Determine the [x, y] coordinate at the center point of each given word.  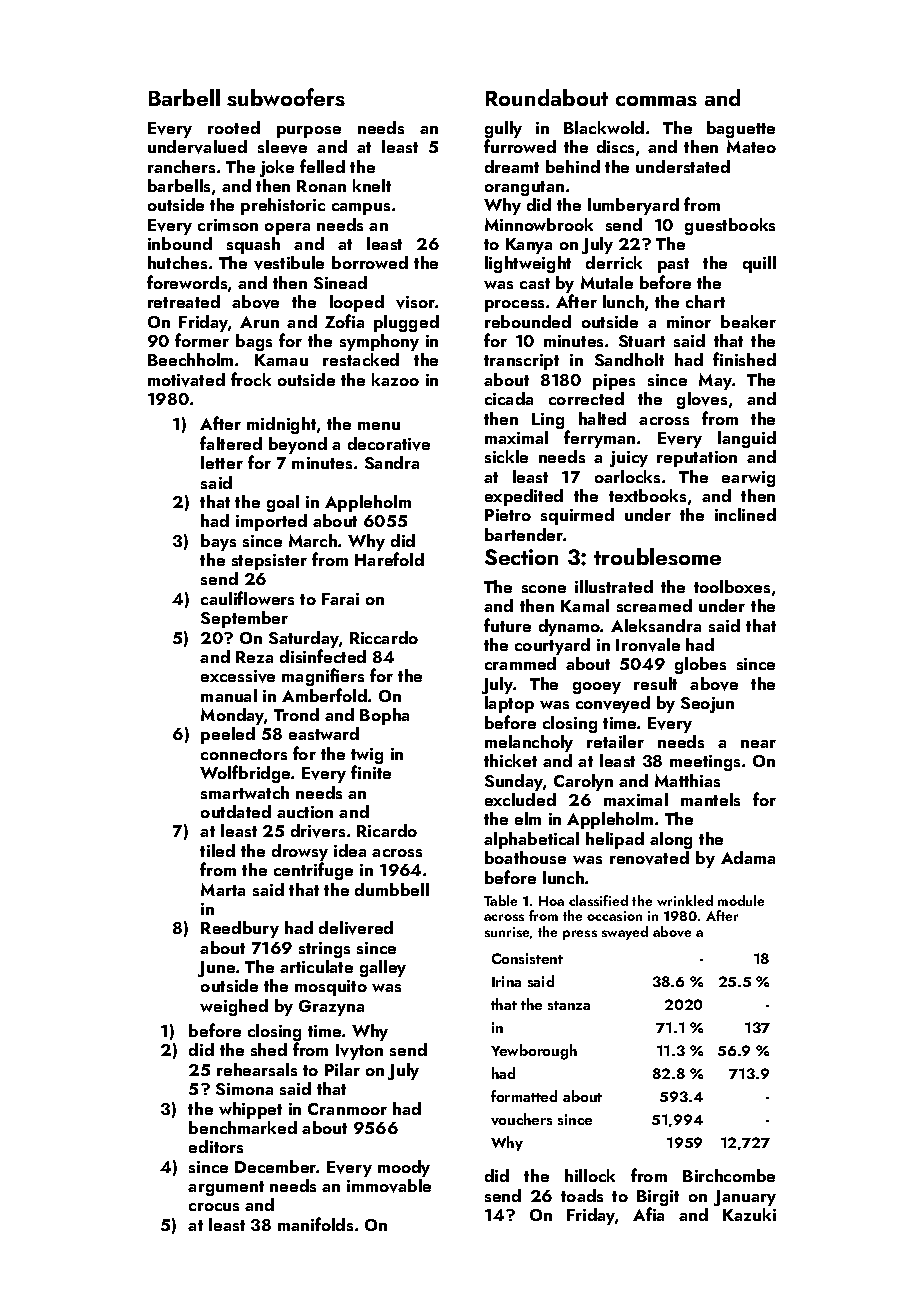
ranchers [181, 166]
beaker [748, 321]
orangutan [524, 188]
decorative [389, 444]
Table [500, 900]
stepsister [269, 562]
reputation [697, 459]
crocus [214, 1207]
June [216, 969]
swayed [625, 933]
